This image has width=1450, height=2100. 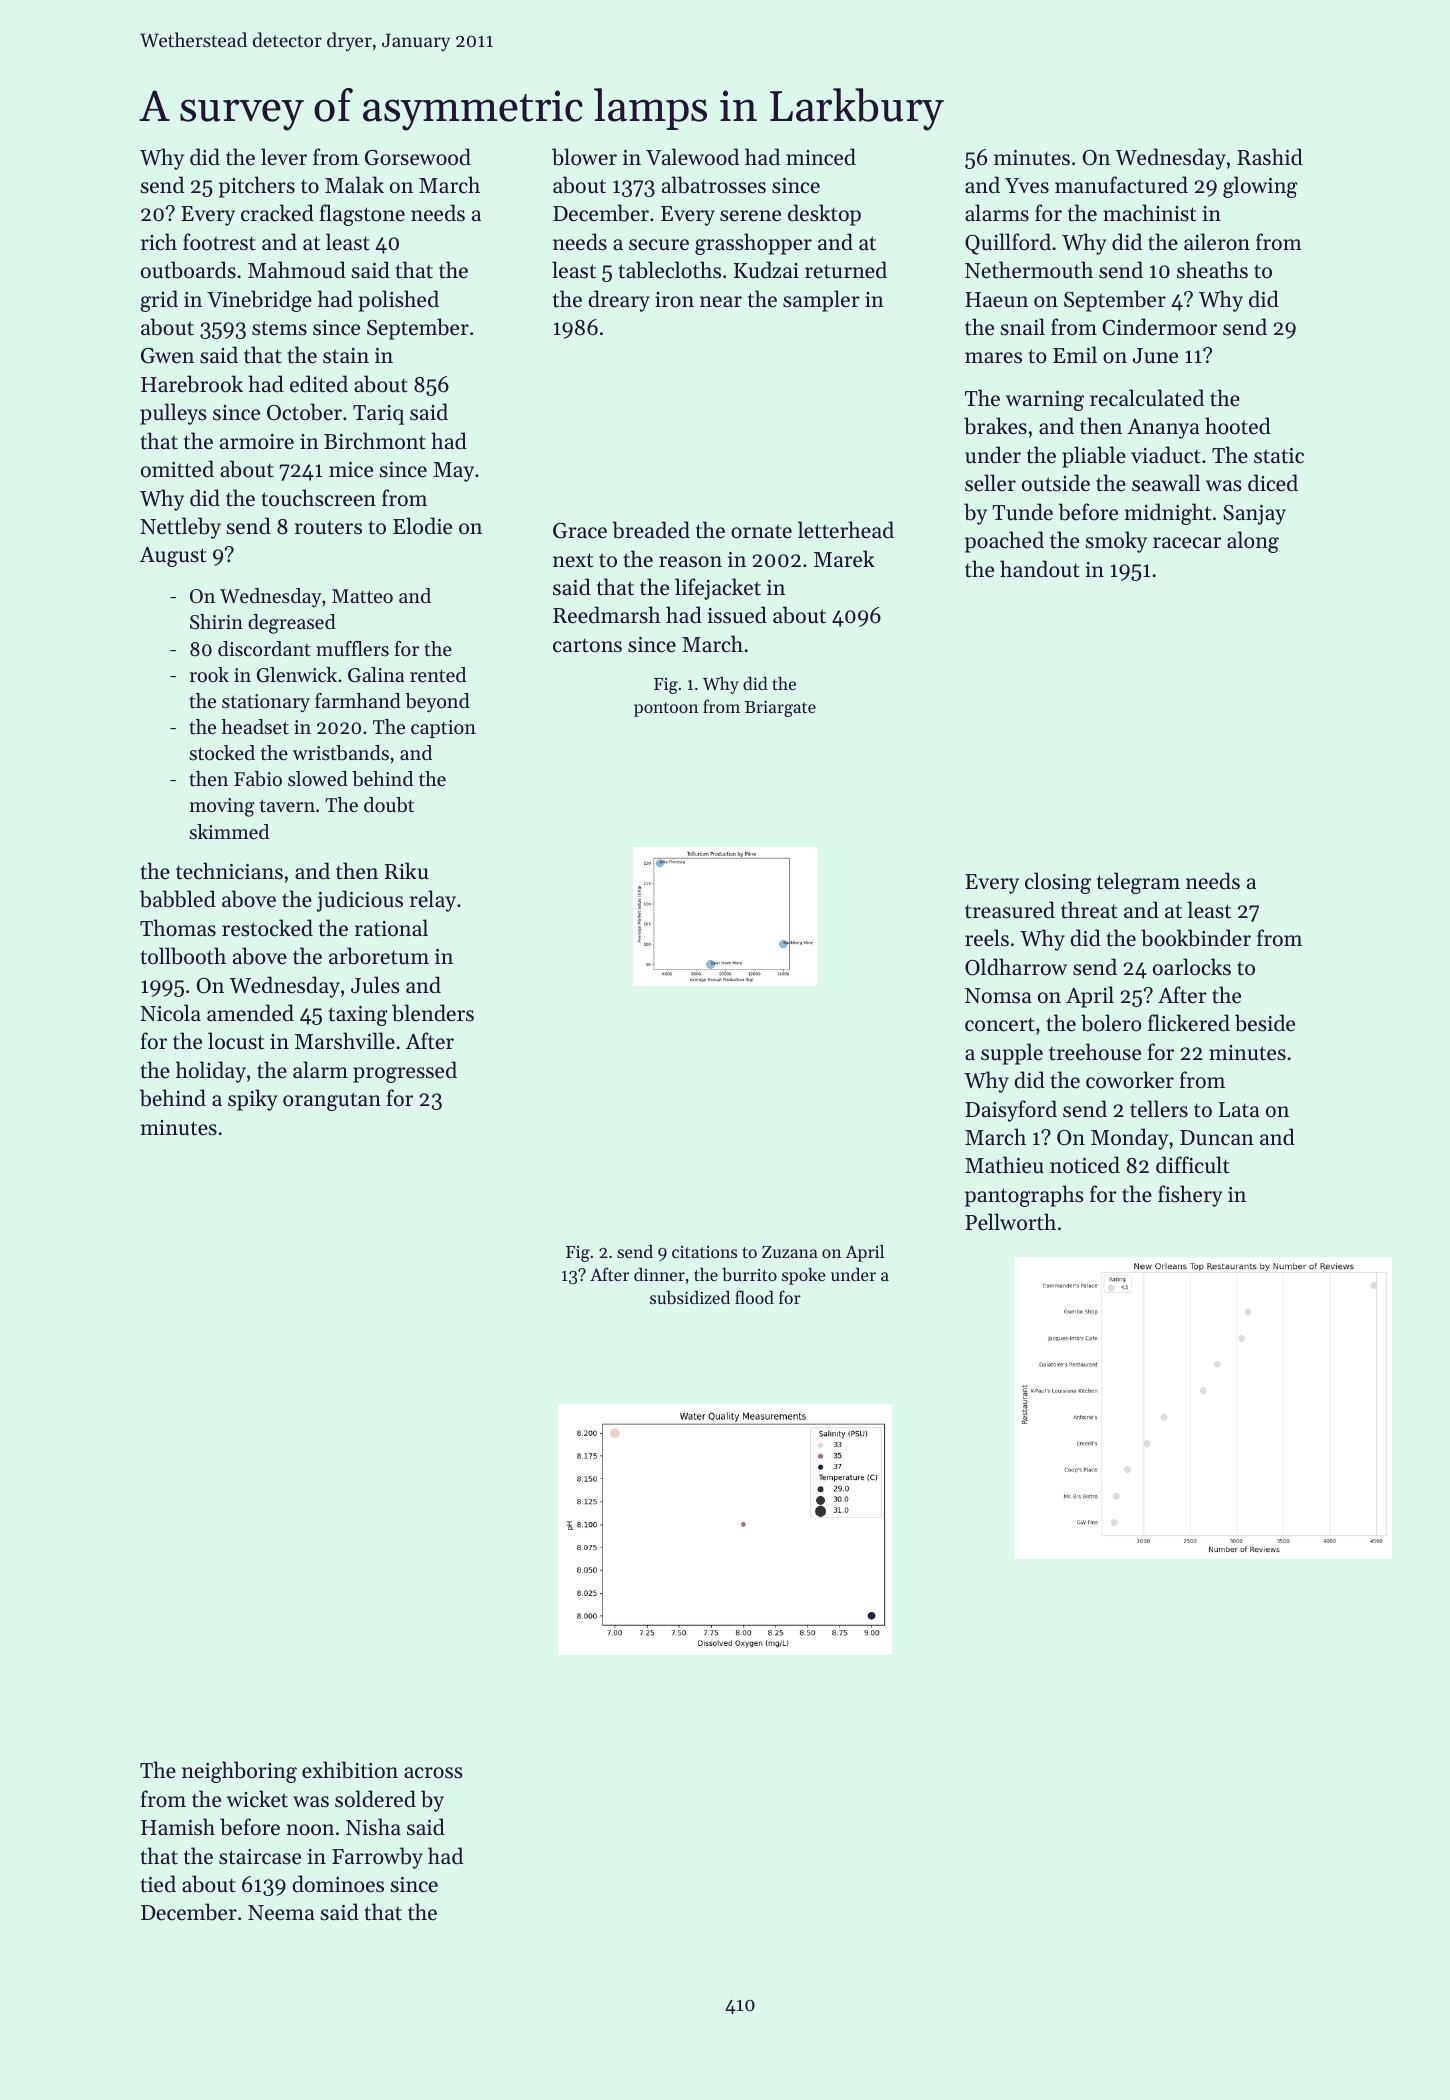 I want to click on Kudzai, so click(x=766, y=270).
